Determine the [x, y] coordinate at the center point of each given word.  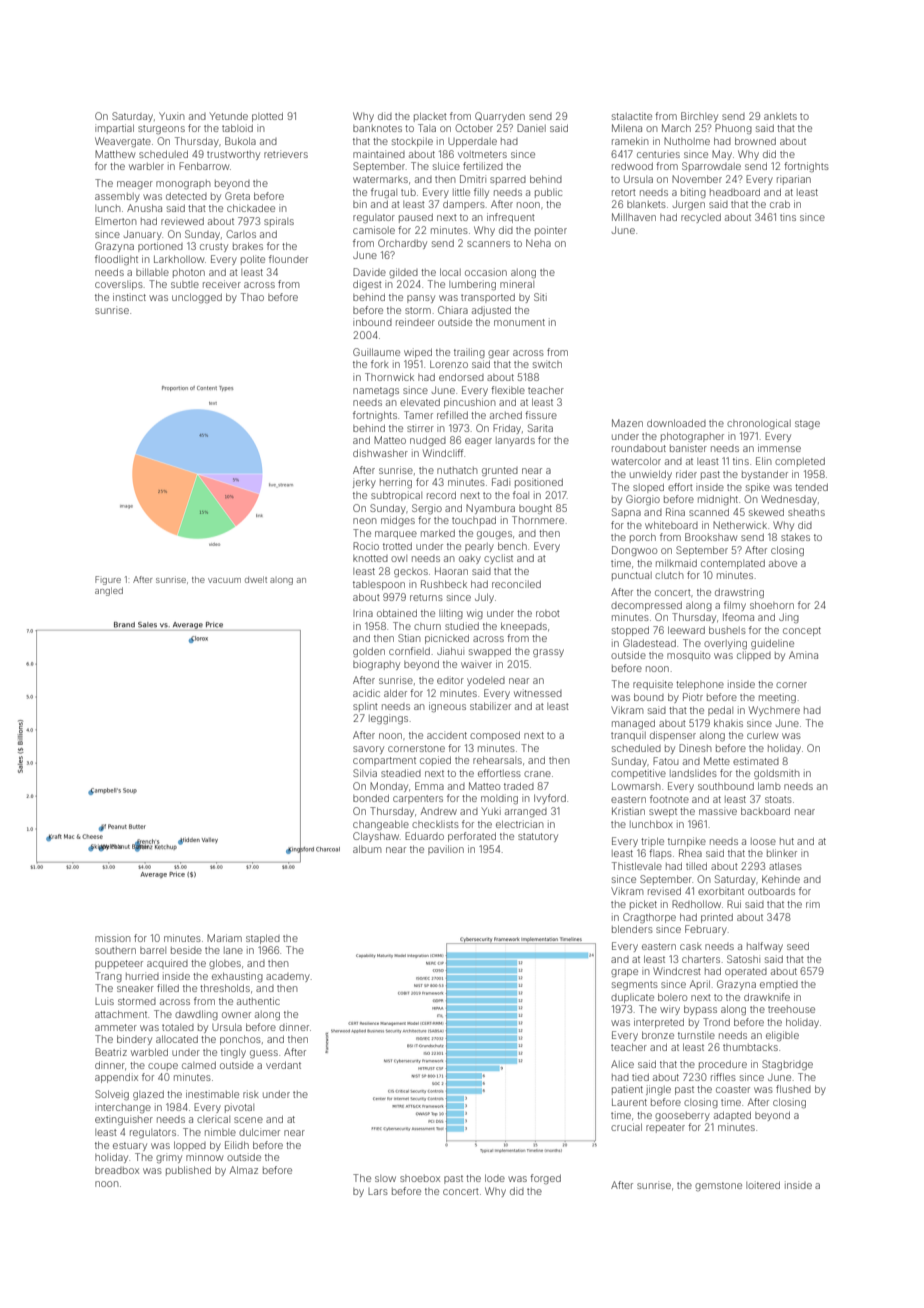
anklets [780, 116]
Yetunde [228, 116]
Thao [252, 297]
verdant [283, 1065]
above [783, 563]
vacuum [224, 580]
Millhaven [634, 217]
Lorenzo [449, 364]
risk [251, 1094]
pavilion [446, 850]
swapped [490, 652]
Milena [627, 128]
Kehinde [781, 879]
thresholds [225, 988]
